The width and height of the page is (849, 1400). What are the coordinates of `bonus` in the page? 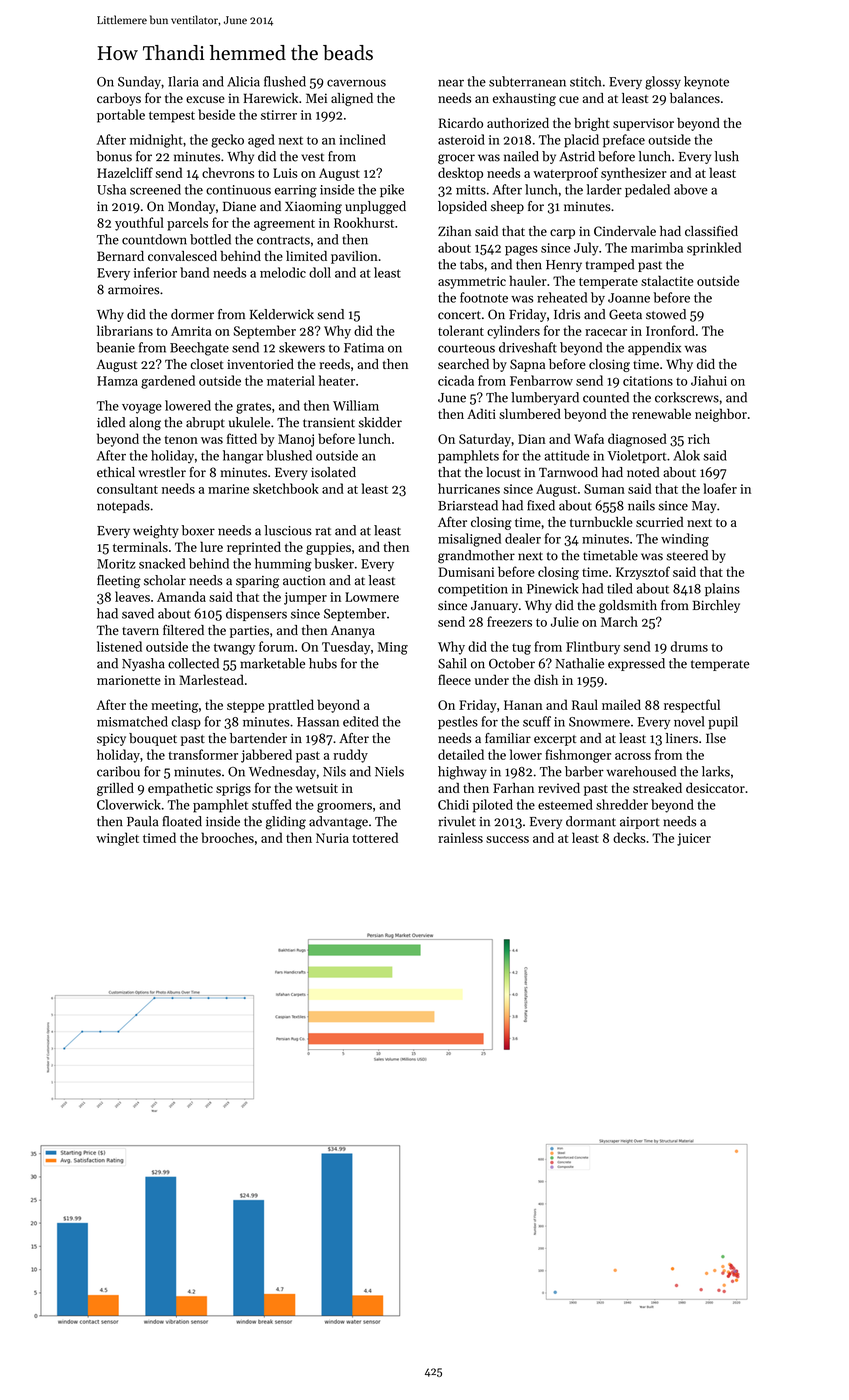 It's located at (114, 156).
